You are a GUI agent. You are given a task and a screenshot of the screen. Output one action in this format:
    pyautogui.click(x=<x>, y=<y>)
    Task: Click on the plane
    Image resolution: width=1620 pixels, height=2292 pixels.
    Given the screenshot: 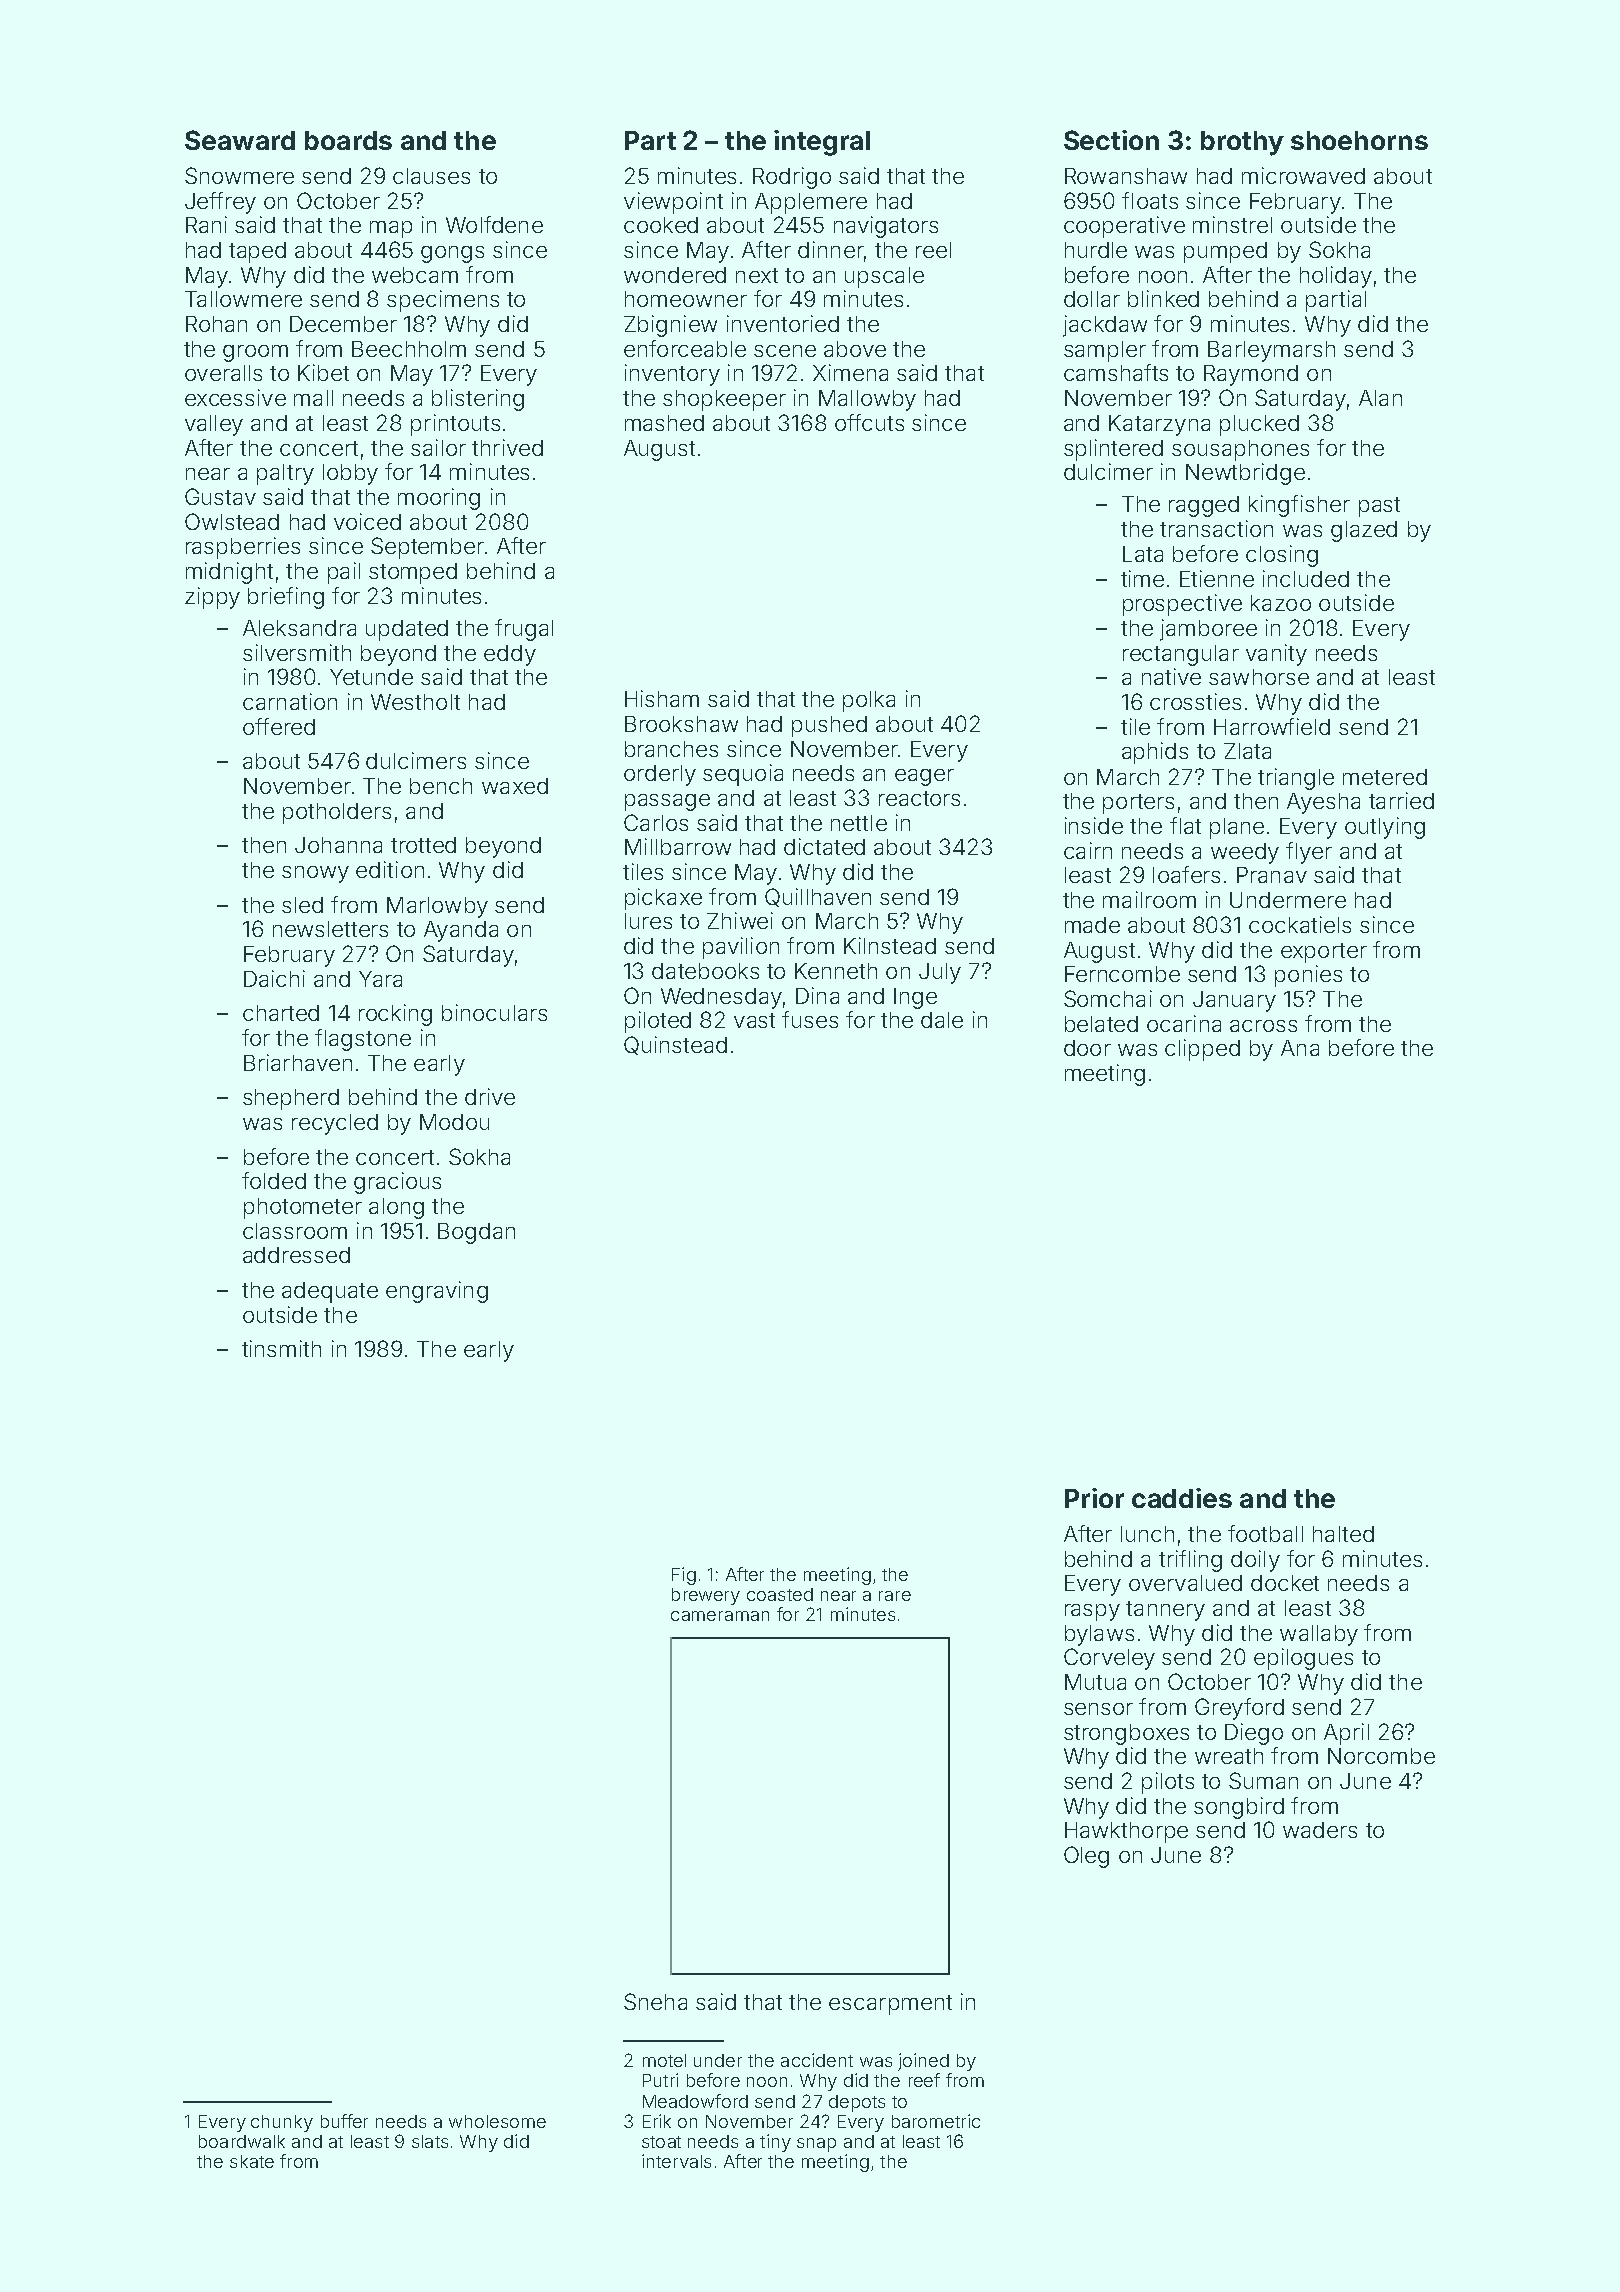 What is the action you would take?
    pyautogui.click(x=1237, y=828)
